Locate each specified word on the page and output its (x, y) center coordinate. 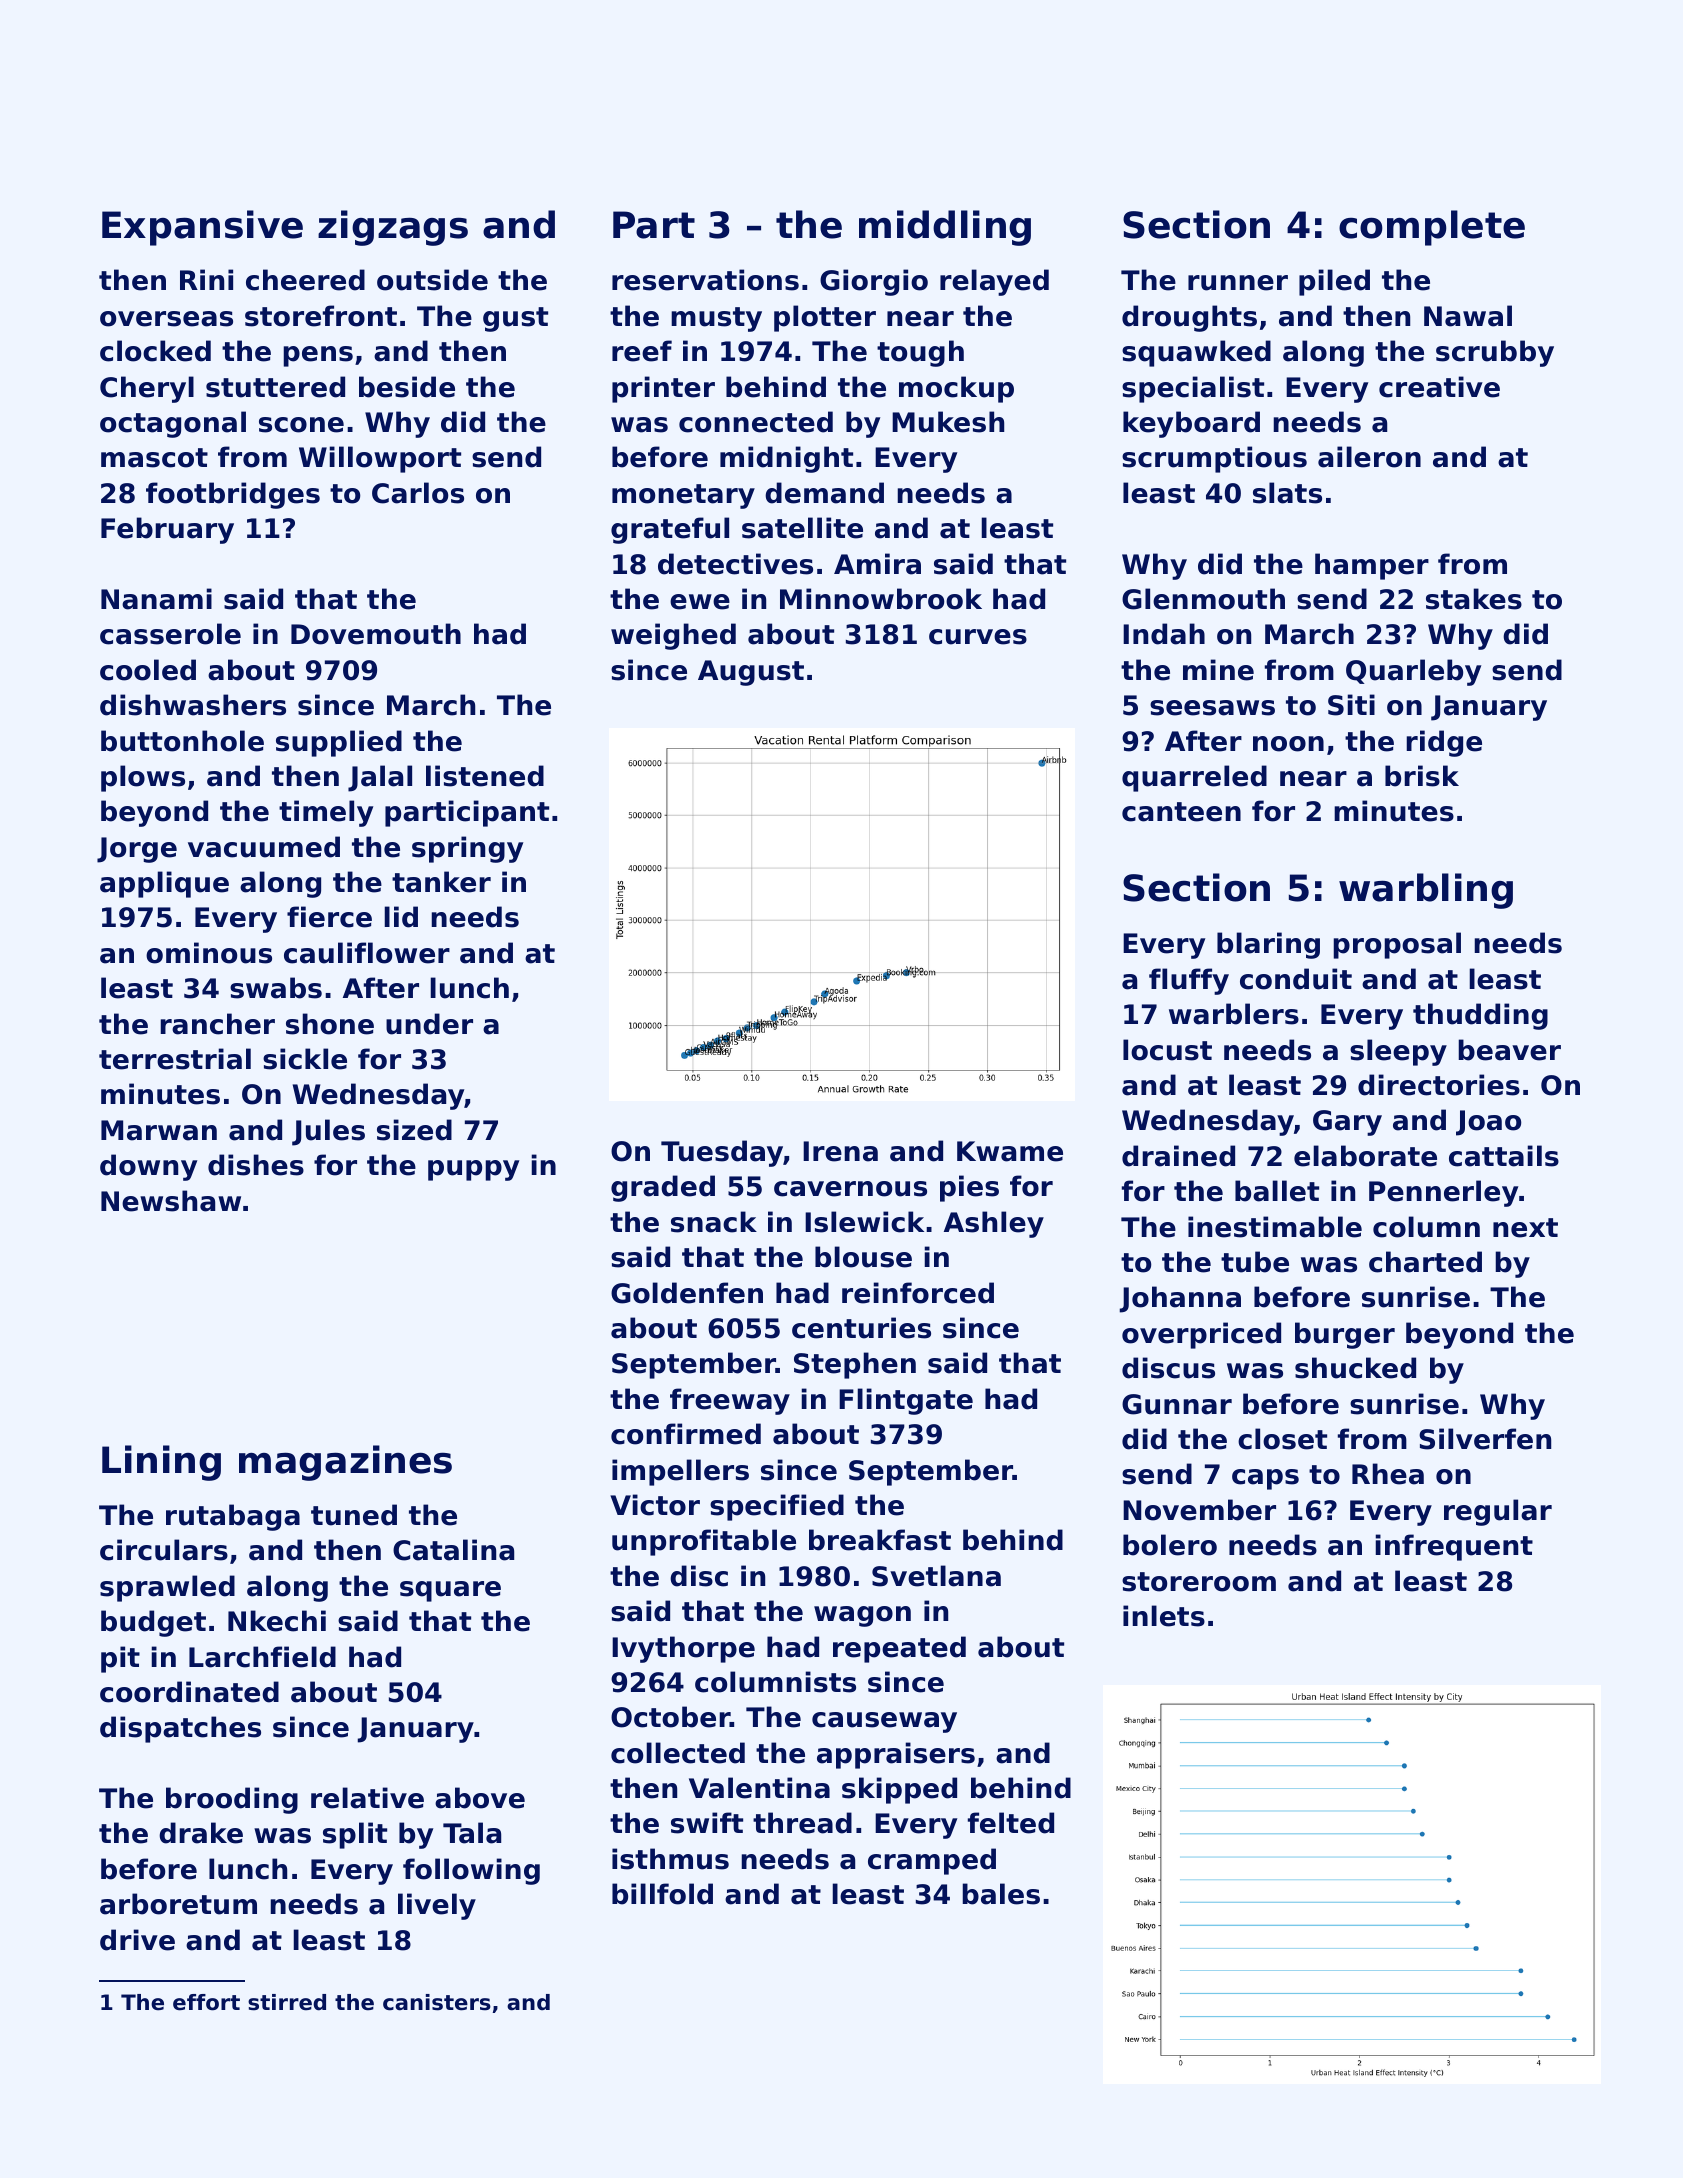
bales (1001, 1894)
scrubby (1495, 353)
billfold (662, 1894)
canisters (437, 2002)
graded (663, 1188)
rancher (217, 1024)
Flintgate (906, 1401)
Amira (877, 564)
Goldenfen (687, 1293)
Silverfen (1485, 1439)
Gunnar (1177, 1404)
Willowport (380, 459)
